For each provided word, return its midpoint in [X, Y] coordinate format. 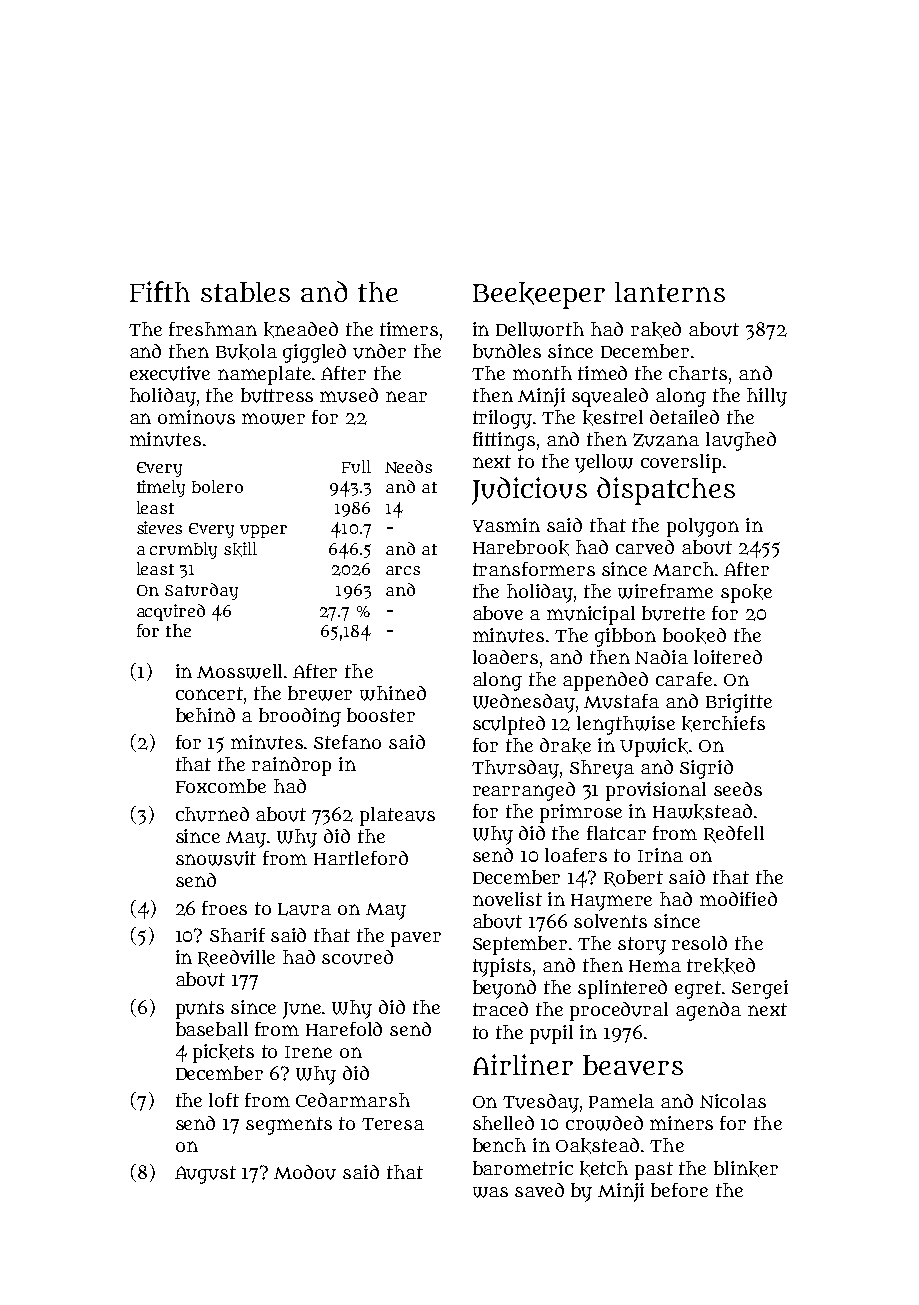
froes [224, 908]
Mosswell [239, 671]
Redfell [734, 834]
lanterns [670, 292]
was [490, 1192]
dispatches [666, 491]
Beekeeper [539, 295]
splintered [622, 989]
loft [224, 1100]
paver [416, 939]
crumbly [183, 550]
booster [381, 715]
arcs [403, 570]
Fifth [160, 291]
